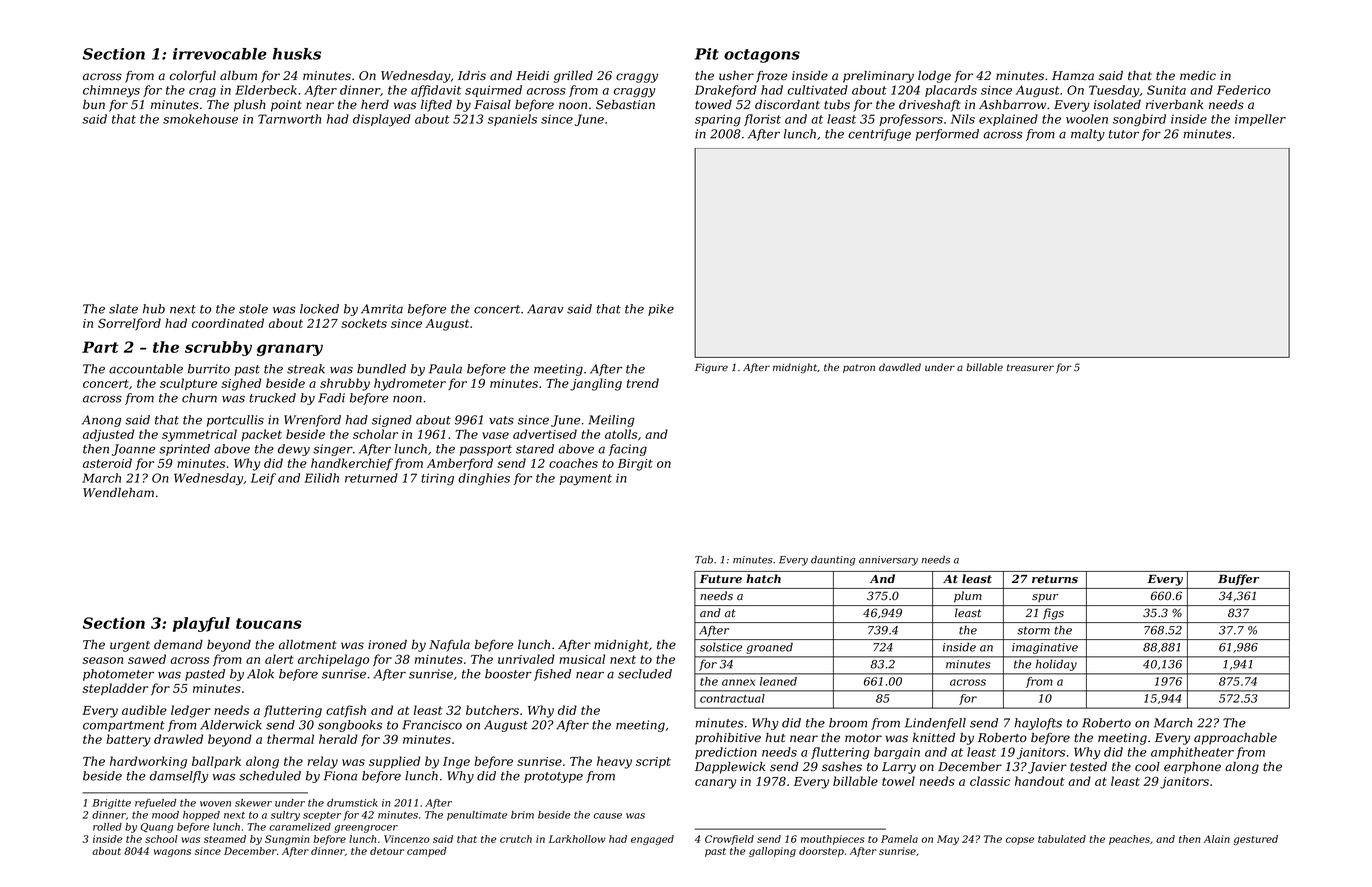 This screenshot has width=1372, height=887. I want to click on irrevocable, so click(220, 54).
